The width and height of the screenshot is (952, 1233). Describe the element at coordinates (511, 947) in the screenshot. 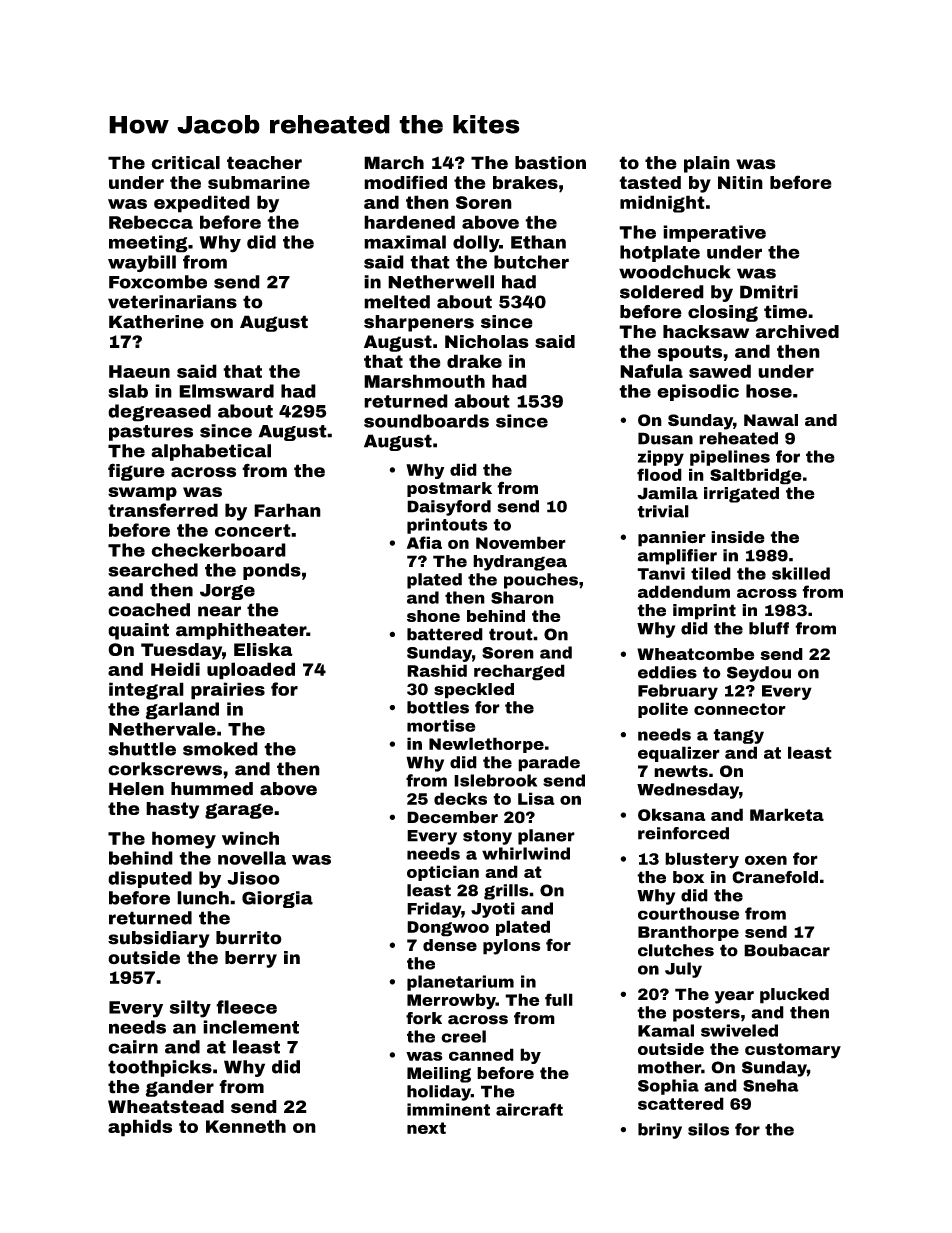

I see `pylons` at that location.
